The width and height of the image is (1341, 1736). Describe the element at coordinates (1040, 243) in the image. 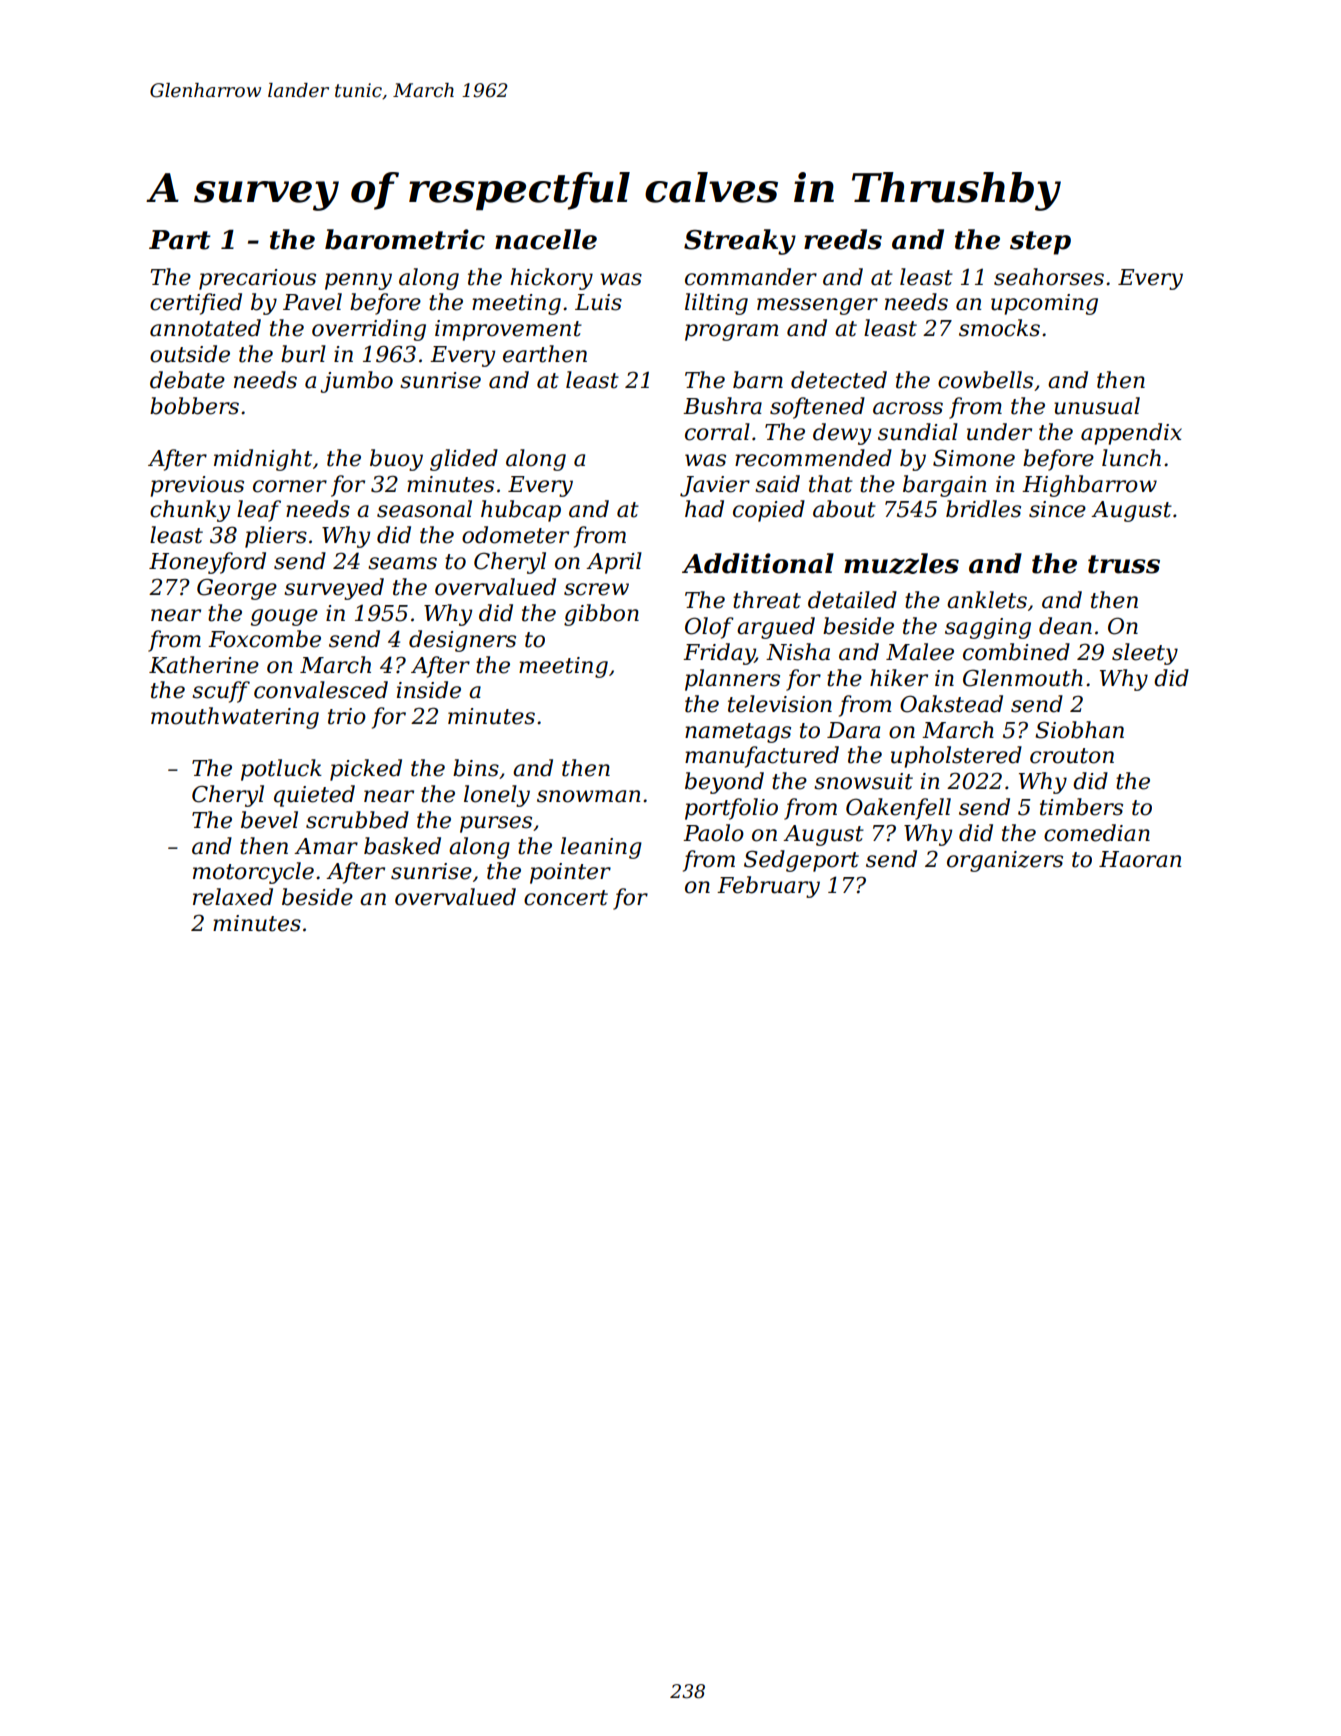

I see `step` at that location.
